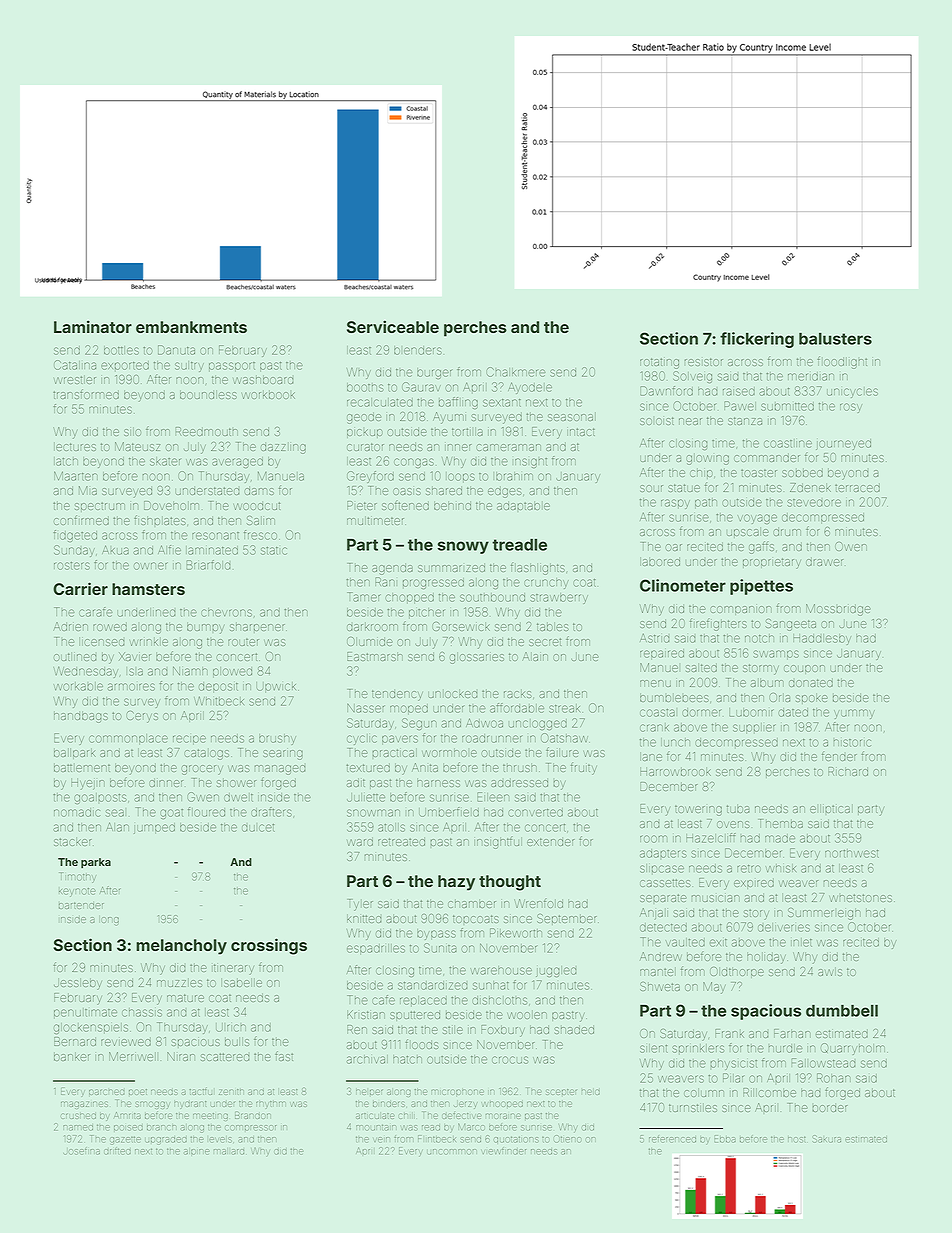 This screenshot has width=952, height=1233. I want to click on pavers, so click(400, 739).
